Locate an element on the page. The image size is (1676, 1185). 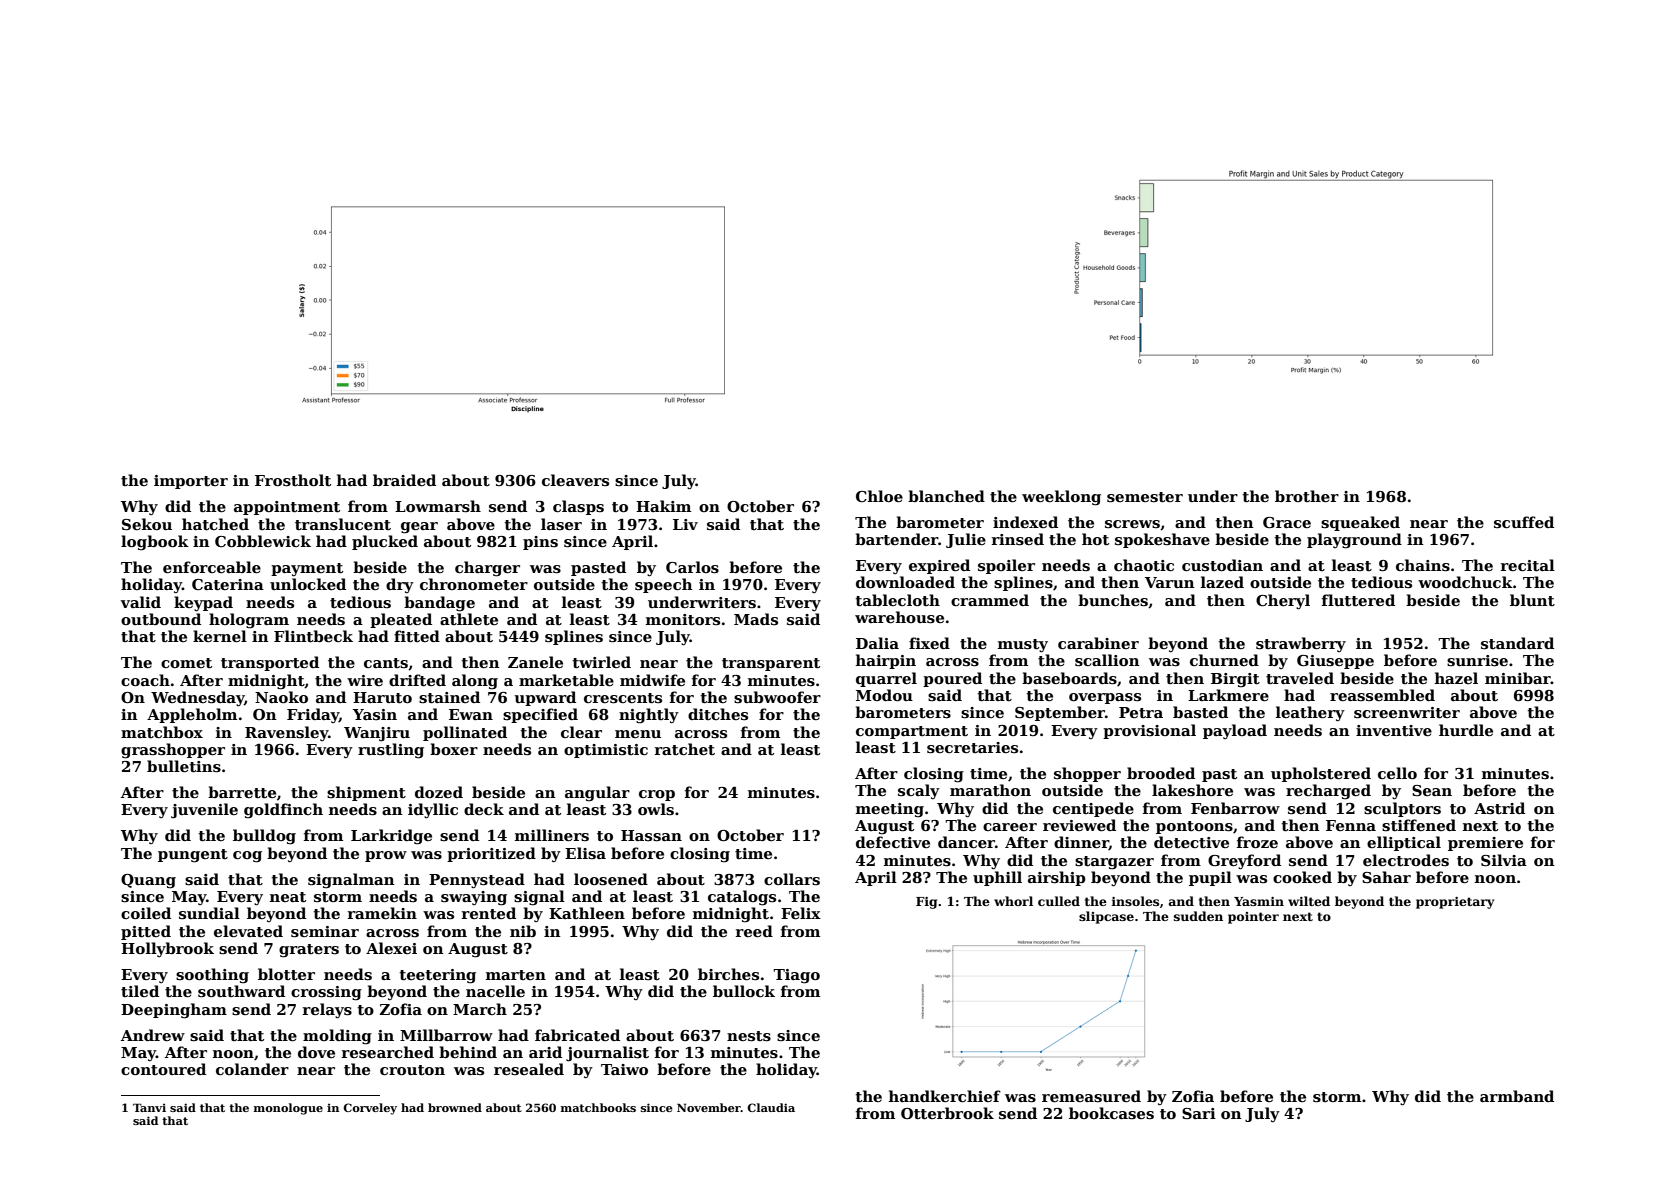
matchbox is located at coordinates (162, 732).
